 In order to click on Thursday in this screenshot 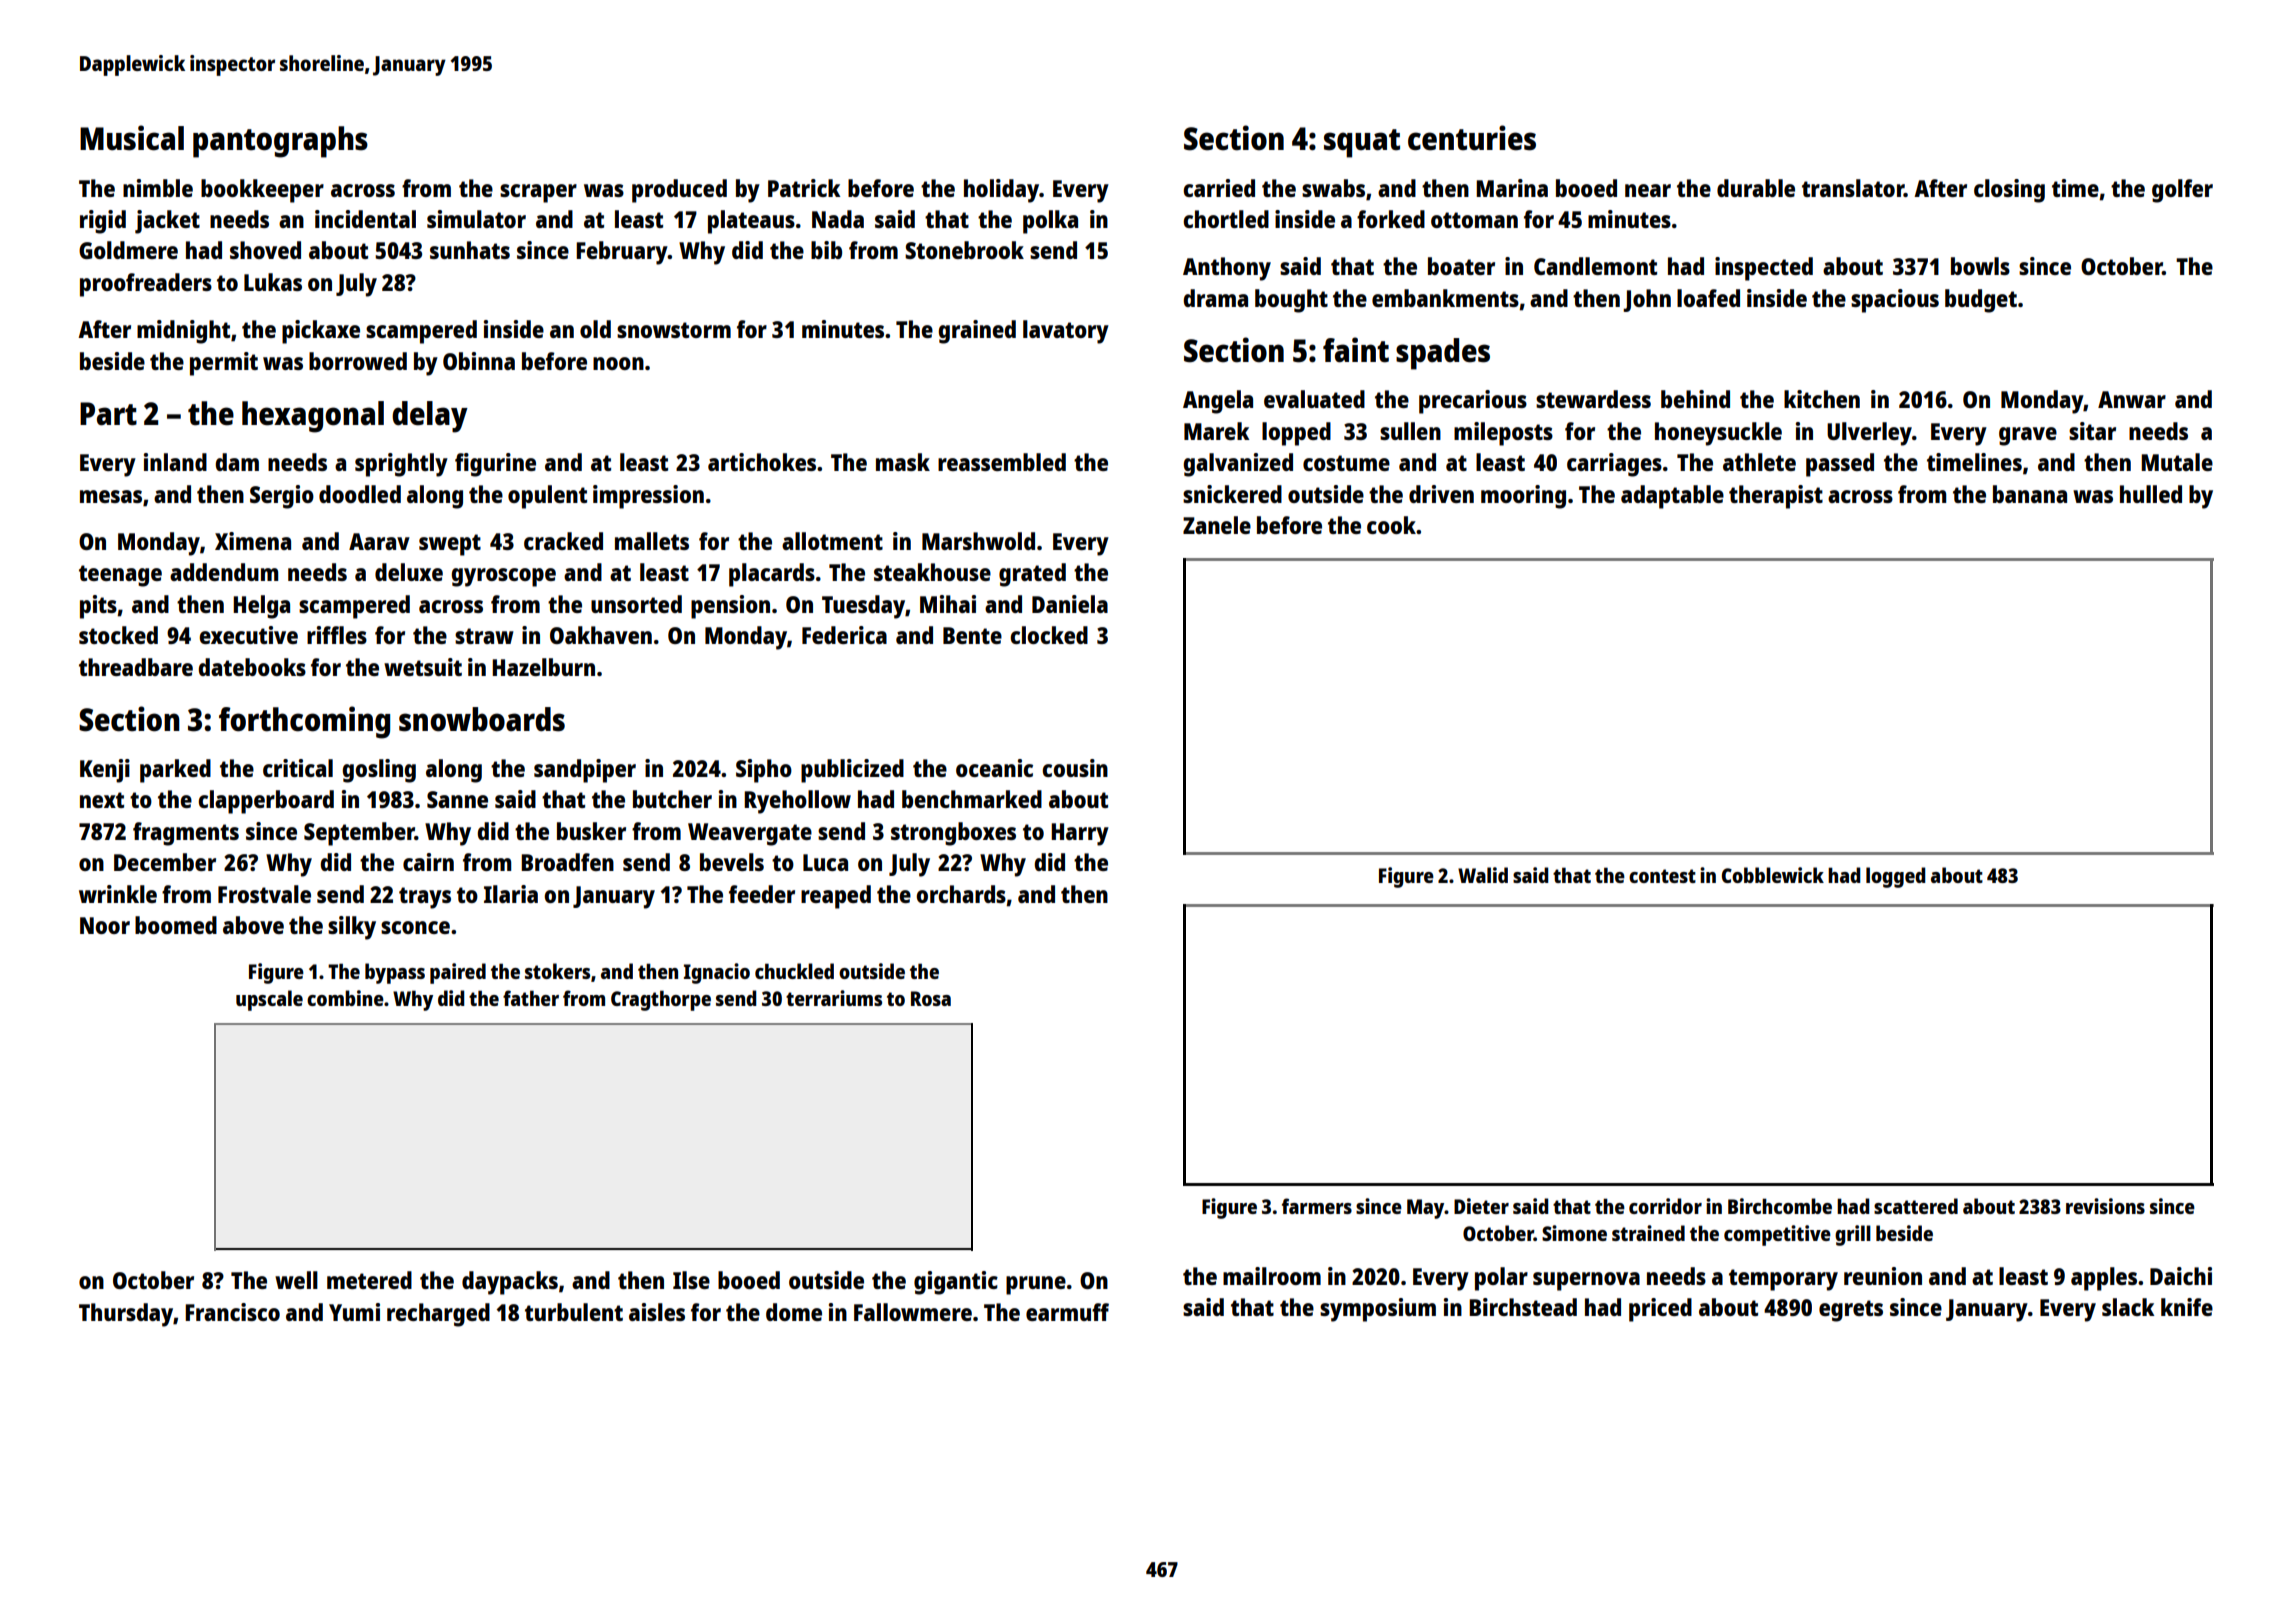, I will do `click(126, 1315)`.
